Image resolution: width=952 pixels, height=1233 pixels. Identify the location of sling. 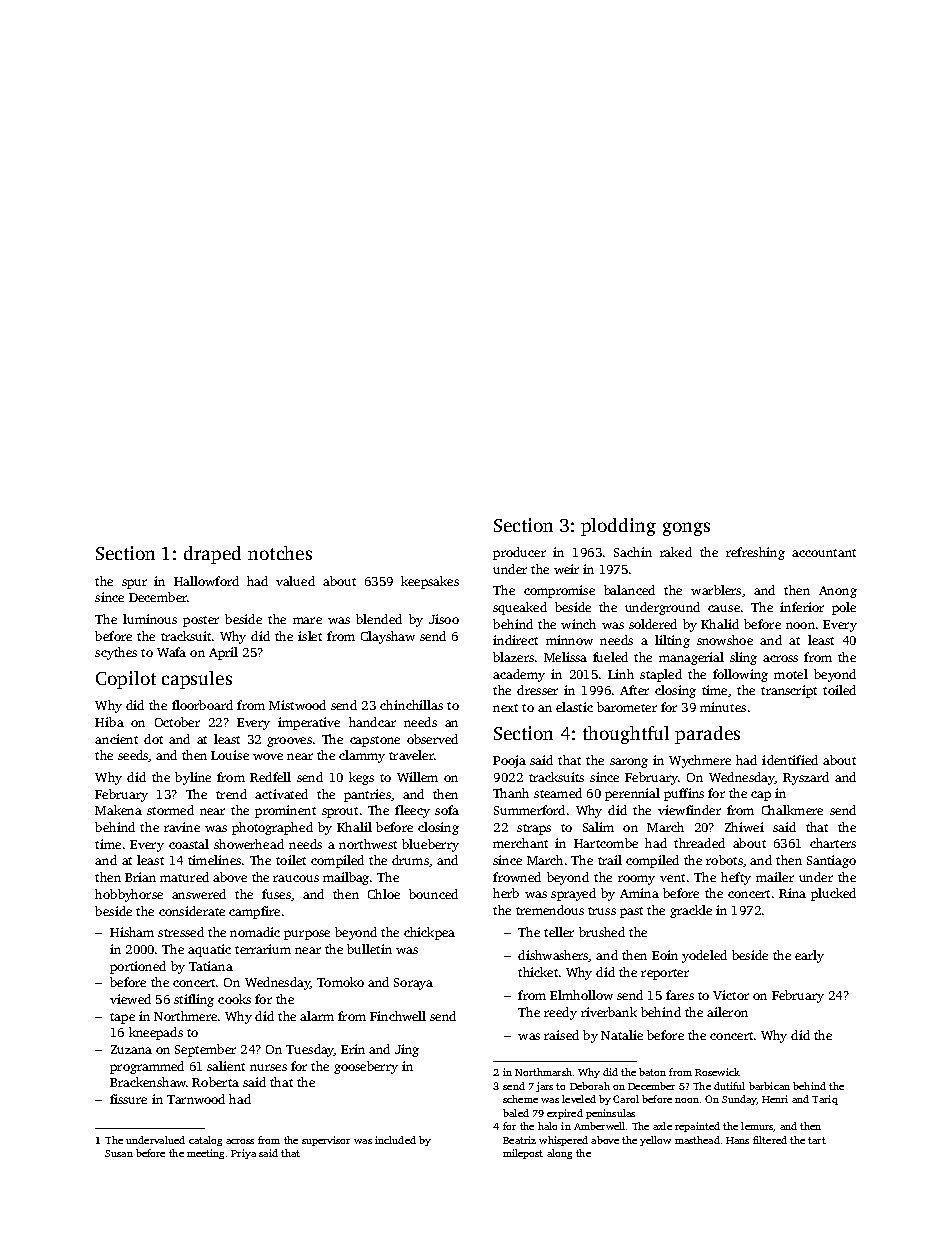
(743, 658).
